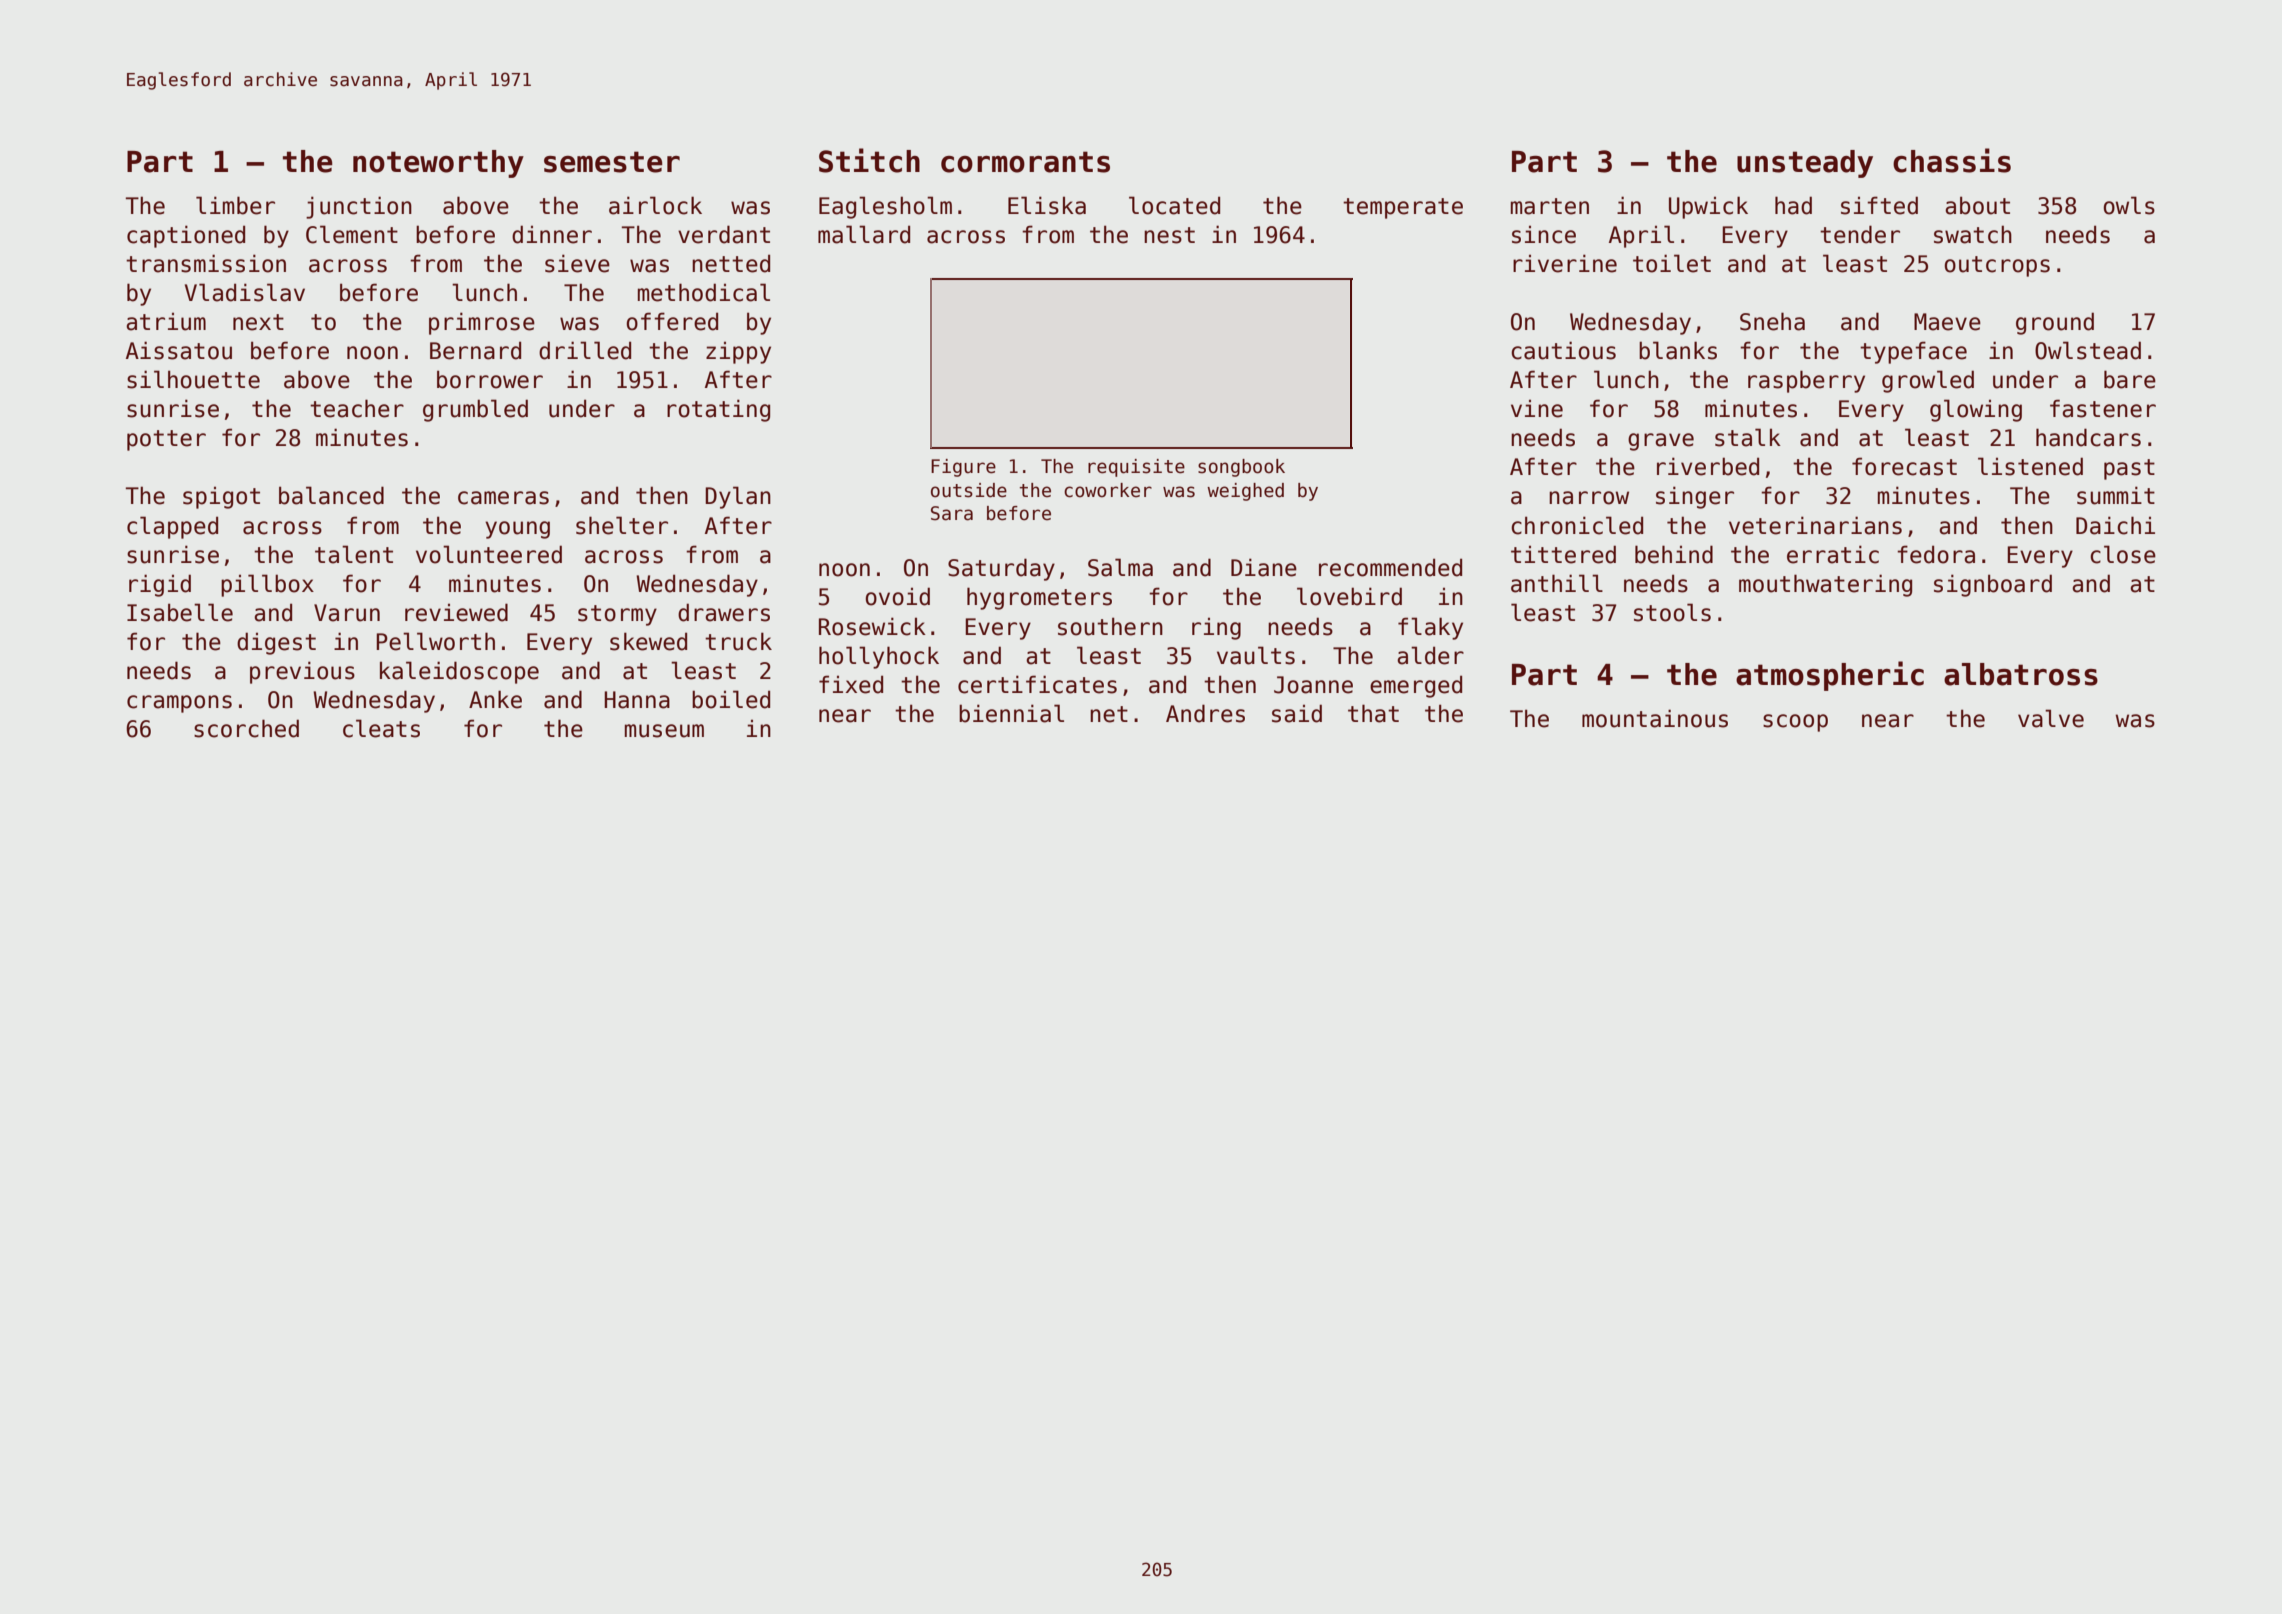 Image resolution: width=2282 pixels, height=1614 pixels. I want to click on atrium, so click(166, 321).
